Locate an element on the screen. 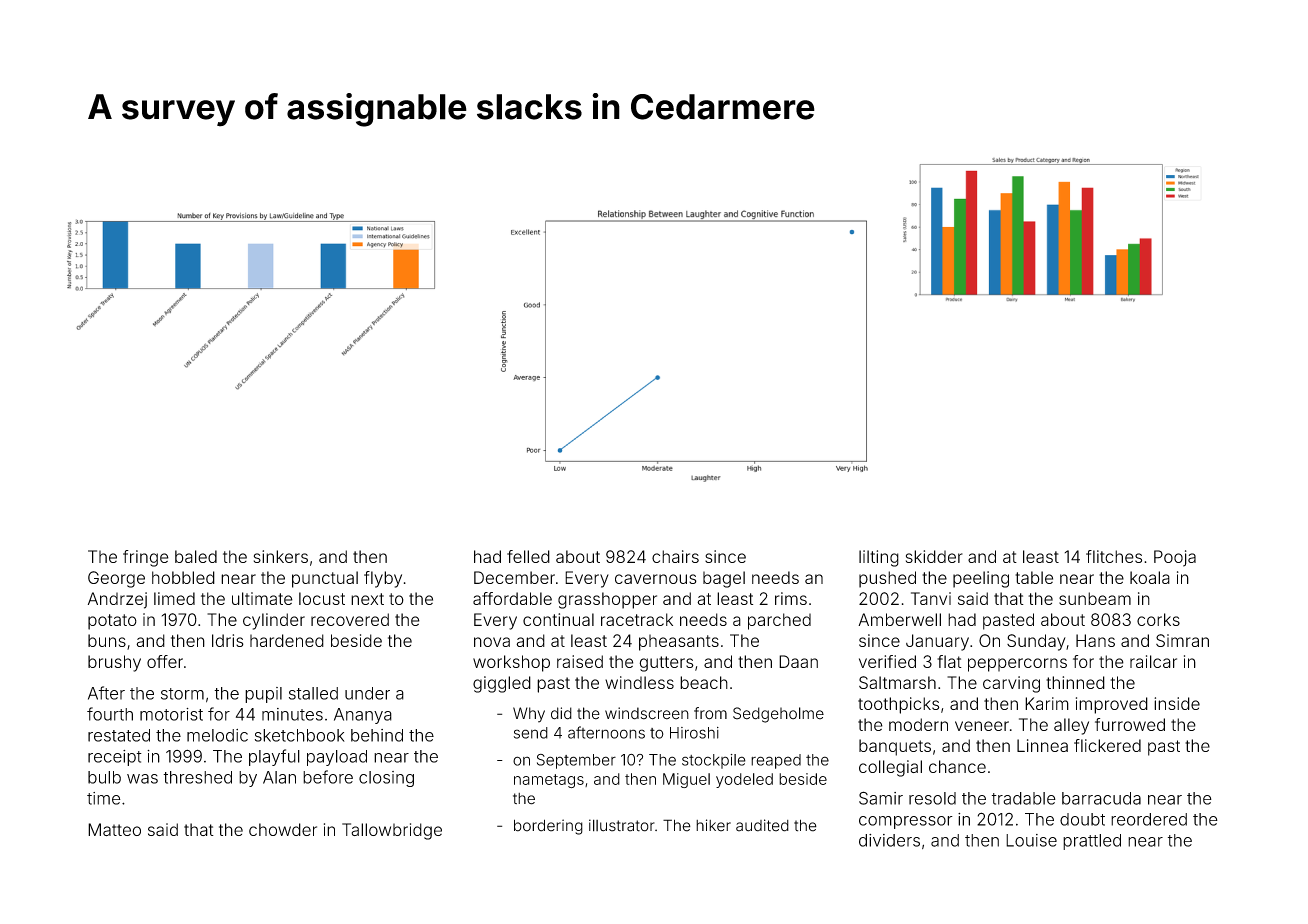 Image resolution: width=1308 pixels, height=924 pixels. before is located at coordinates (328, 777).
